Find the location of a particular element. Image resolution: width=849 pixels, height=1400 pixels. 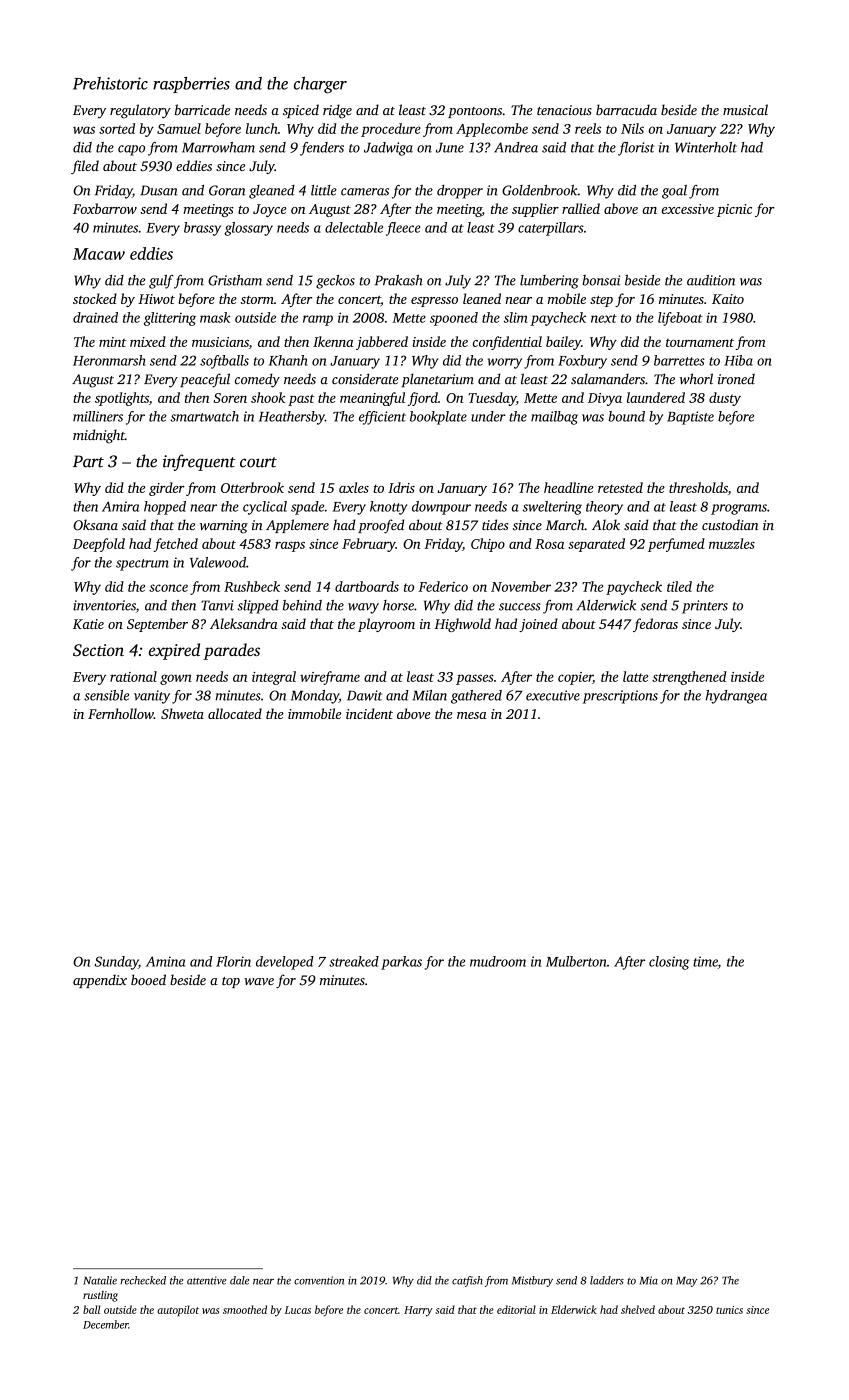

jabbered is located at coordinates (382, 343).
